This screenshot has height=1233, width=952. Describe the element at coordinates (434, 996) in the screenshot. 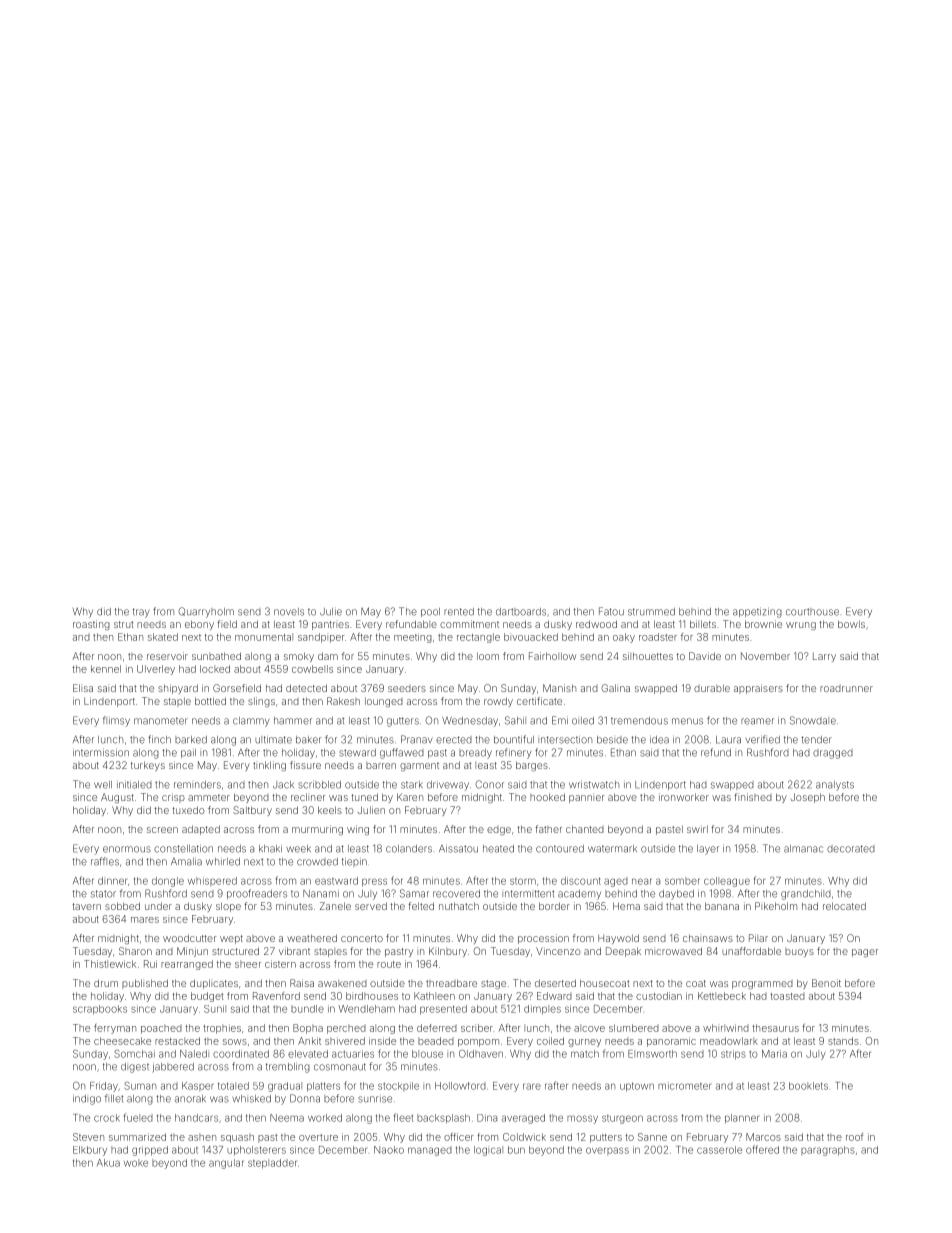

I see `Kathleen` at that location.
